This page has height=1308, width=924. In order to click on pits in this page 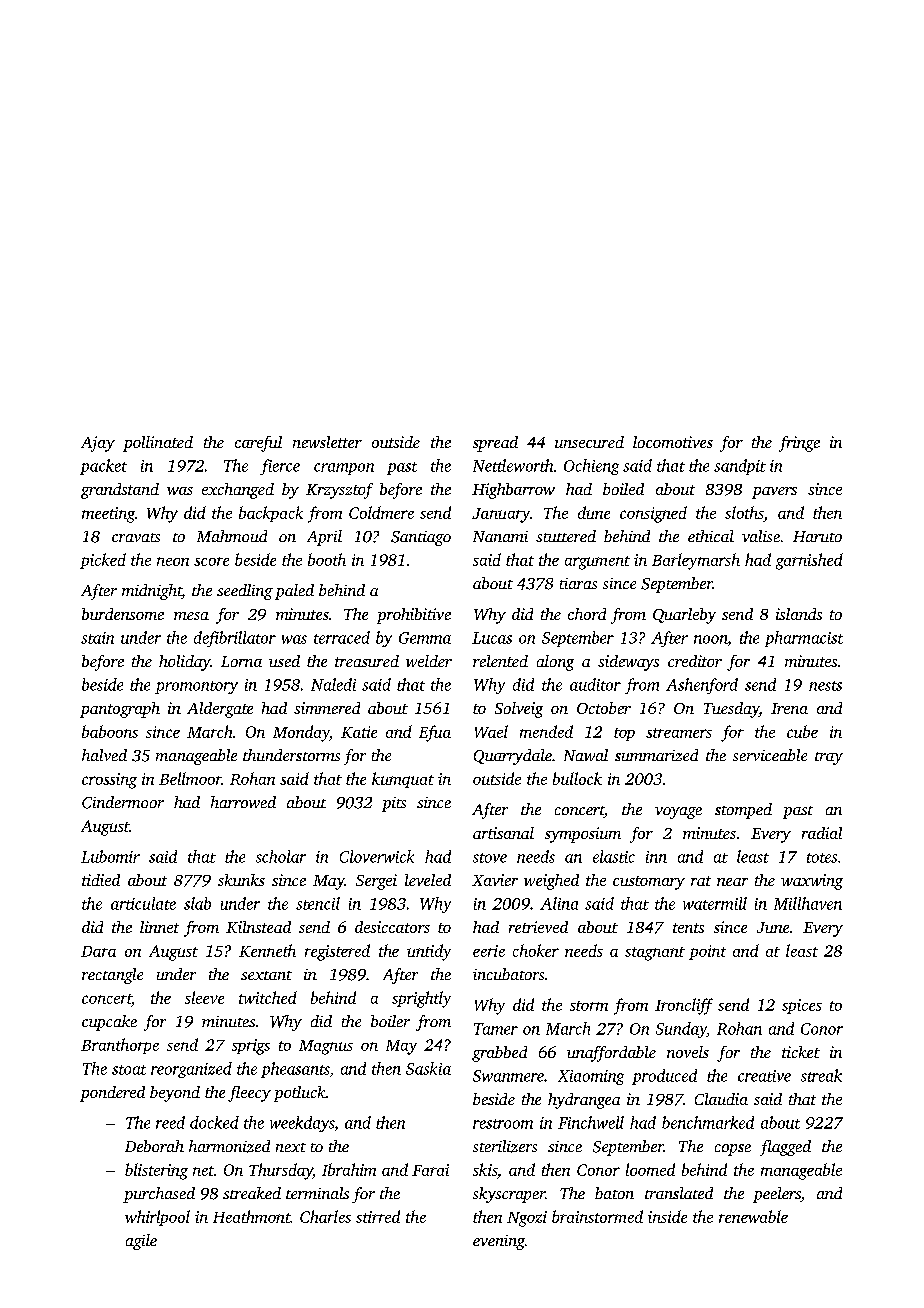, I will do `click(394, 804)`.
